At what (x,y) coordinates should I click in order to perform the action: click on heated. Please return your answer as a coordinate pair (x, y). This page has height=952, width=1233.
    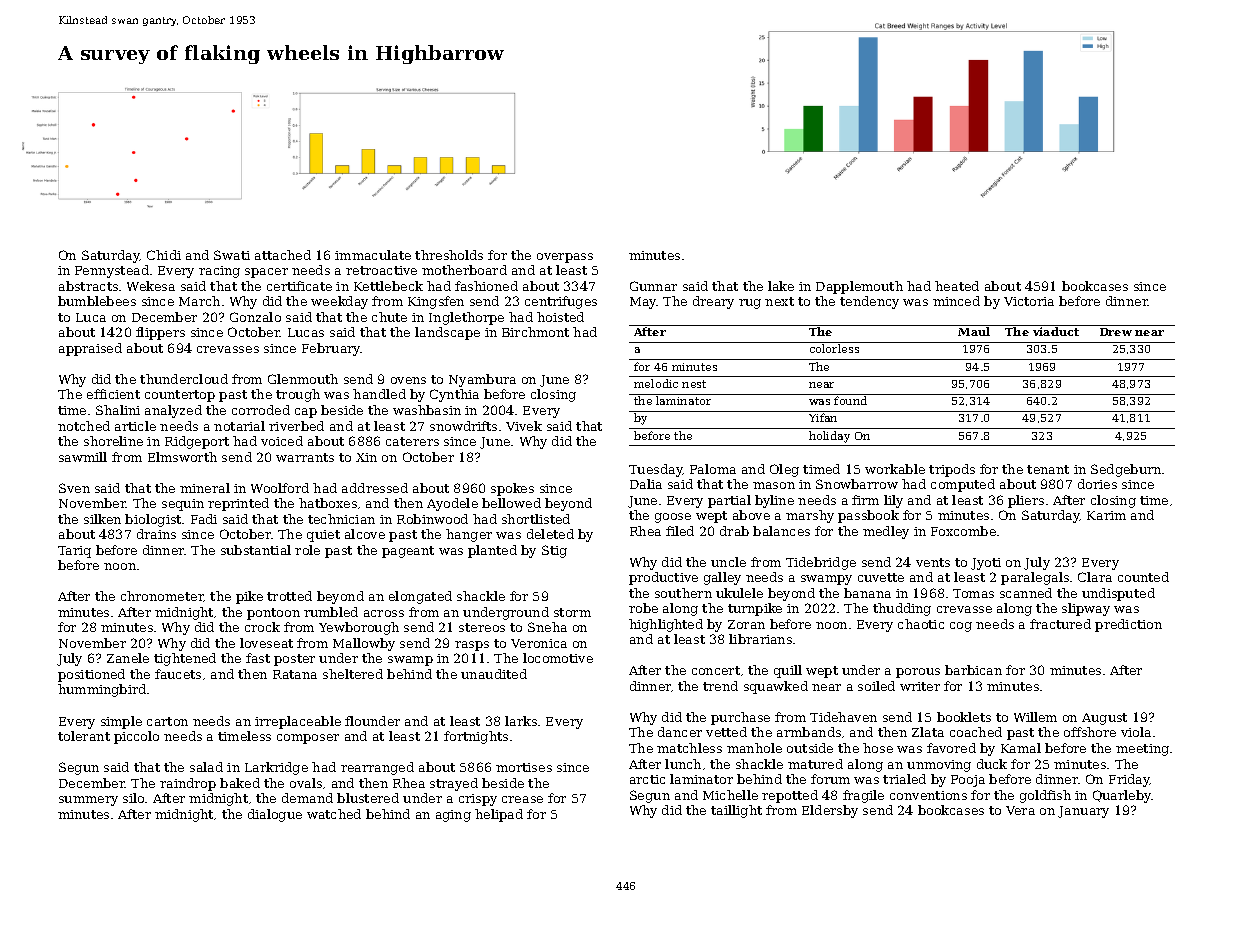
    Looking at the image, I should click on (957, 286).
